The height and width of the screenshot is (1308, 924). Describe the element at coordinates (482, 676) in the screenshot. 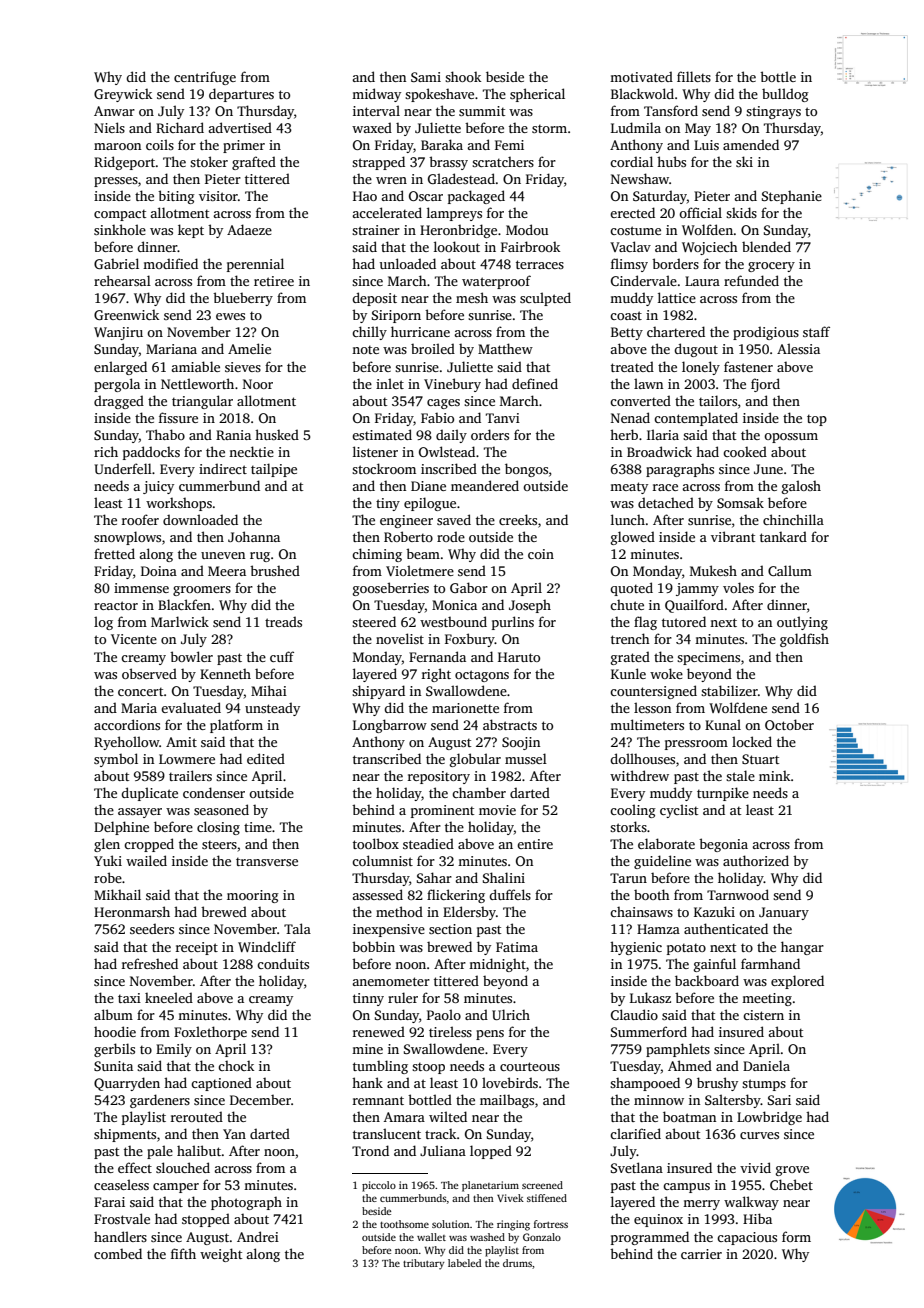

I see `octagons` at that location.
